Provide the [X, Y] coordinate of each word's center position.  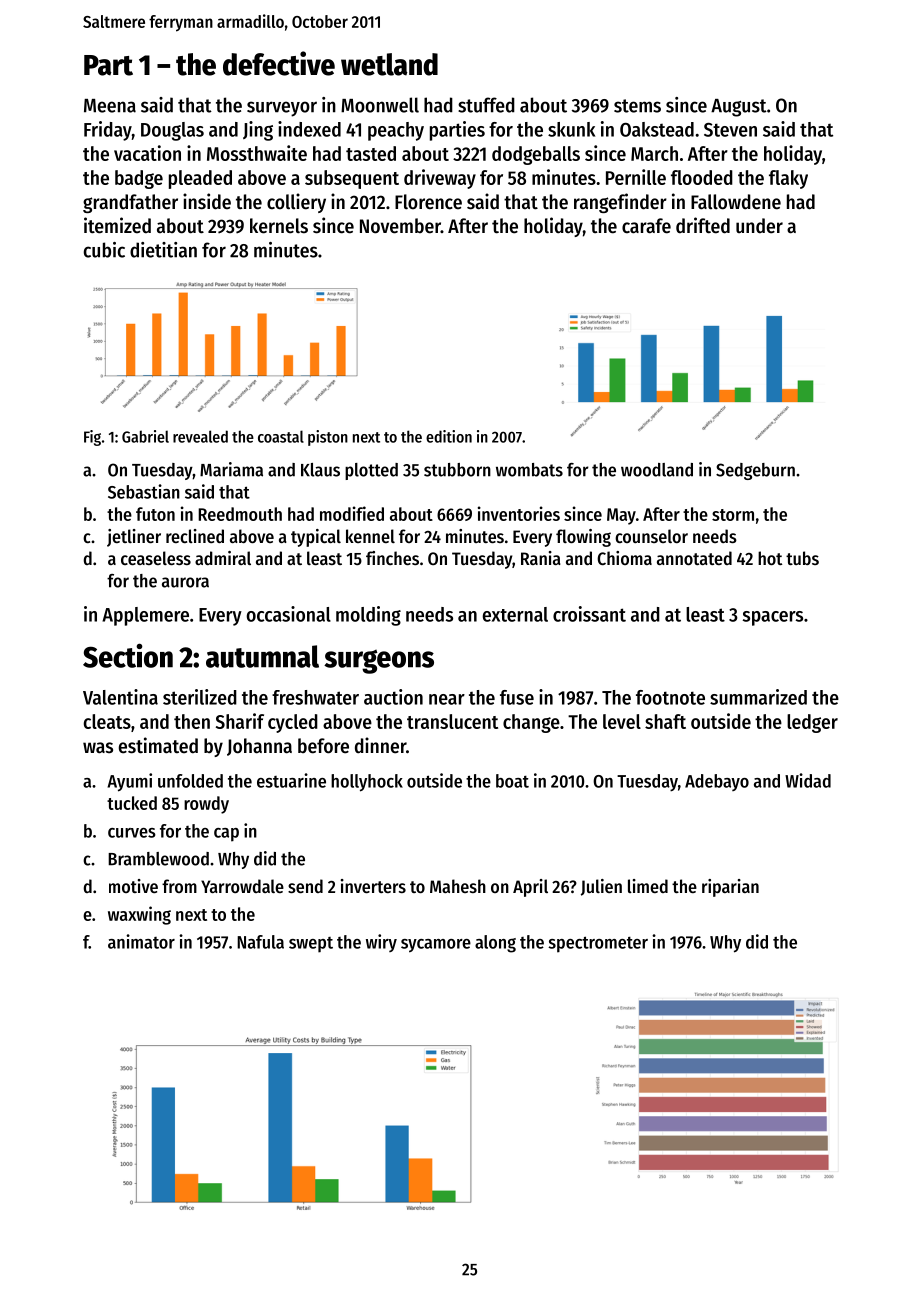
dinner [380, 745]
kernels [279, 226]
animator [141, 941]
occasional [288, 614]
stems [637, 106]
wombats [529, 470]
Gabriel [145, 436]
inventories [519, 513]
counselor [651, 536]
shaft [665, 721]
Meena [110, 106]
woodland [657, 470]
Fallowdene [736, 202]
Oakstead [657, 129]
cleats [107, 721]
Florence [428, 202]
